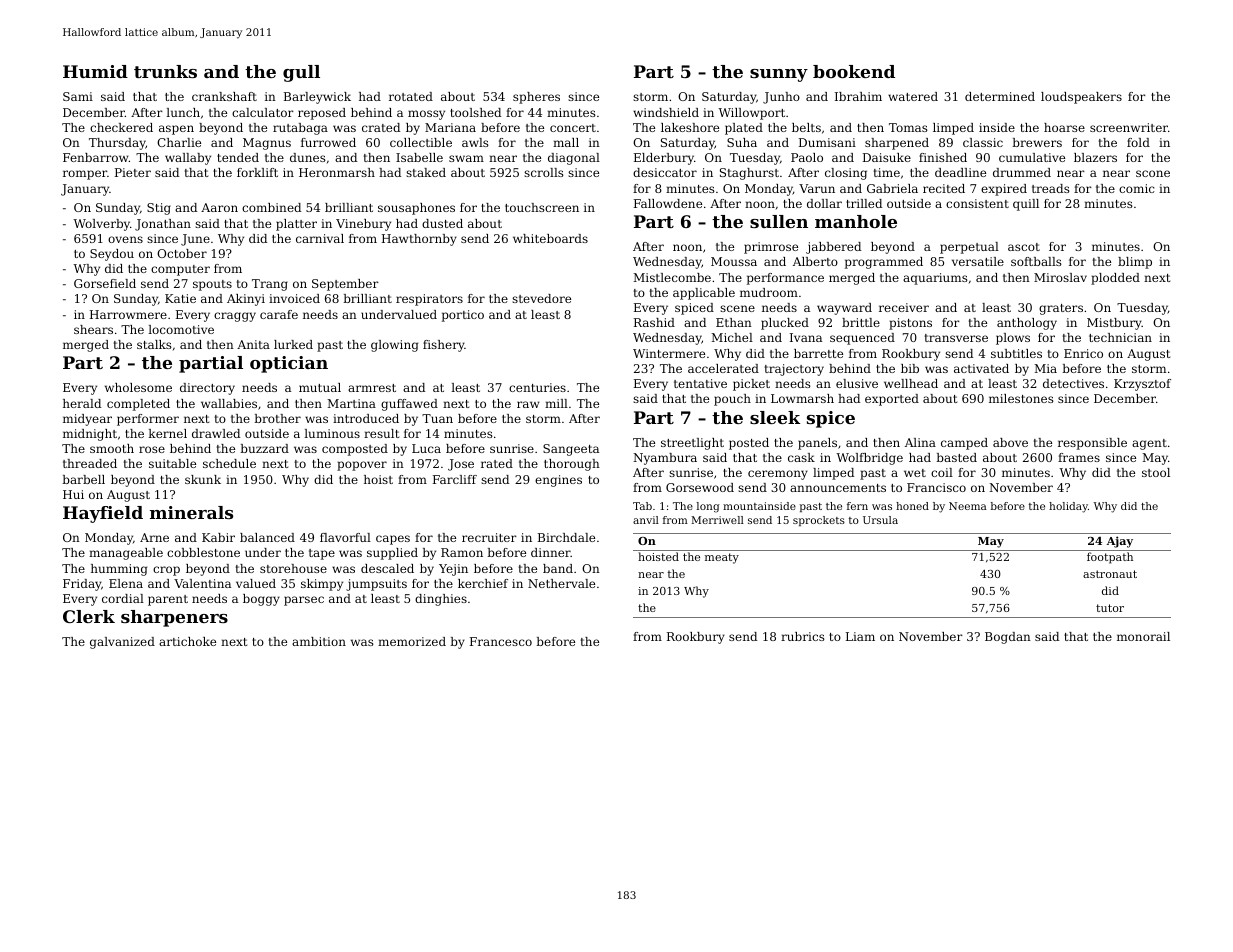 The width and height of the image is (1233, 952). I want to click on comic, so click(1137, 188).
